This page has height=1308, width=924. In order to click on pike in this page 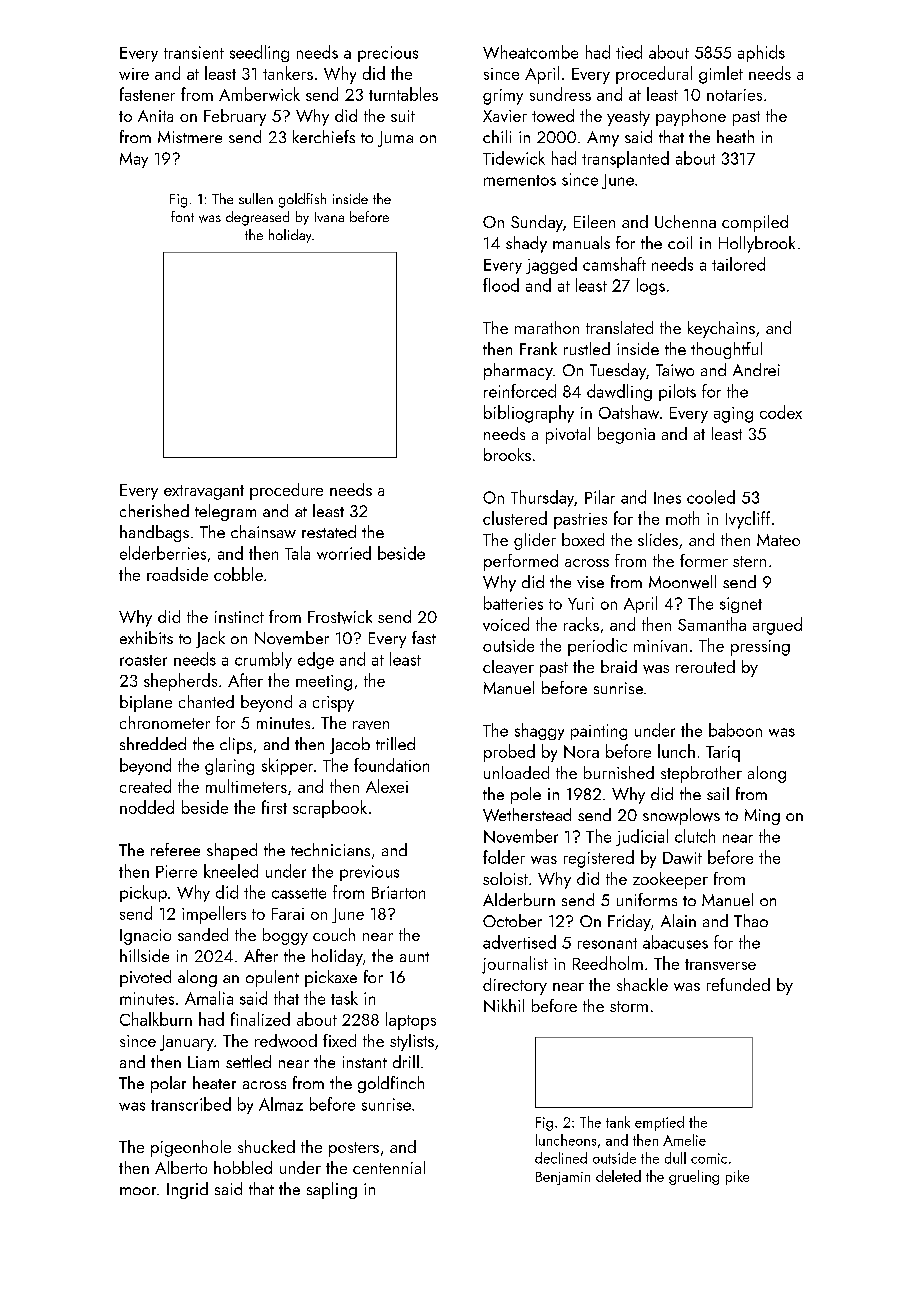, I will do `click(737, 1177)`.
